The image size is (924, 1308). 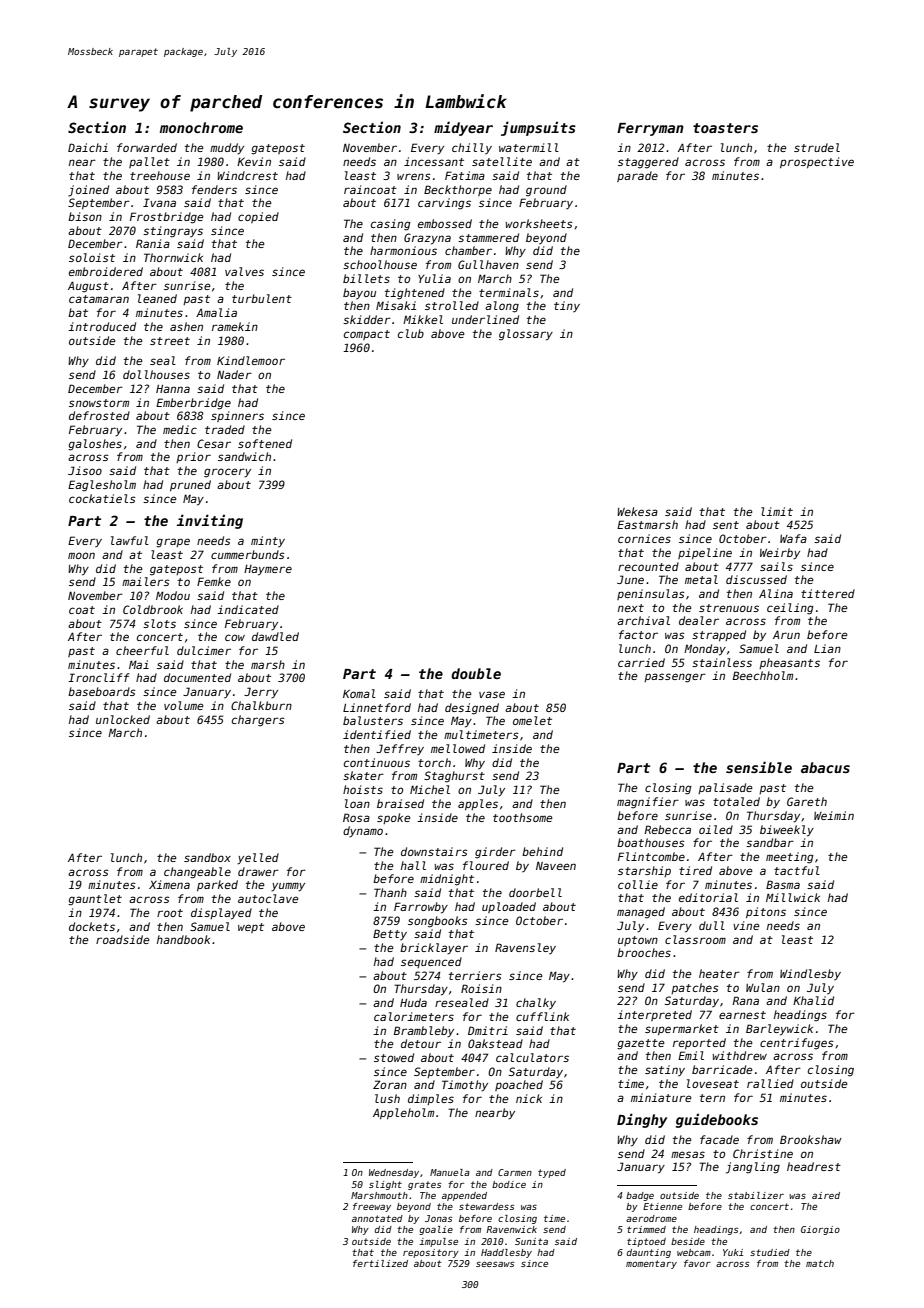 I want to click on casing, so click(x=391, y=225).
